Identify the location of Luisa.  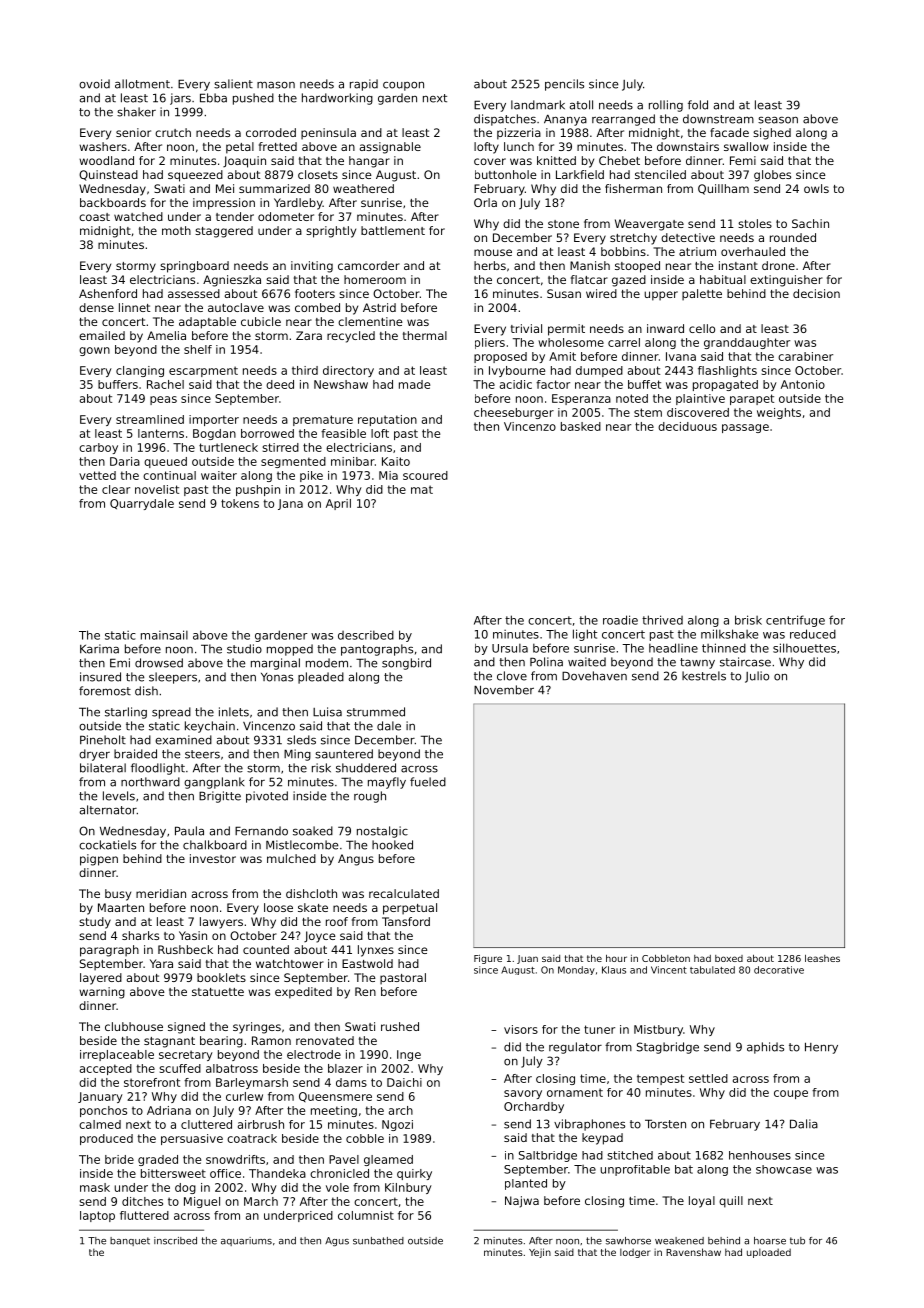
(327, 712).
